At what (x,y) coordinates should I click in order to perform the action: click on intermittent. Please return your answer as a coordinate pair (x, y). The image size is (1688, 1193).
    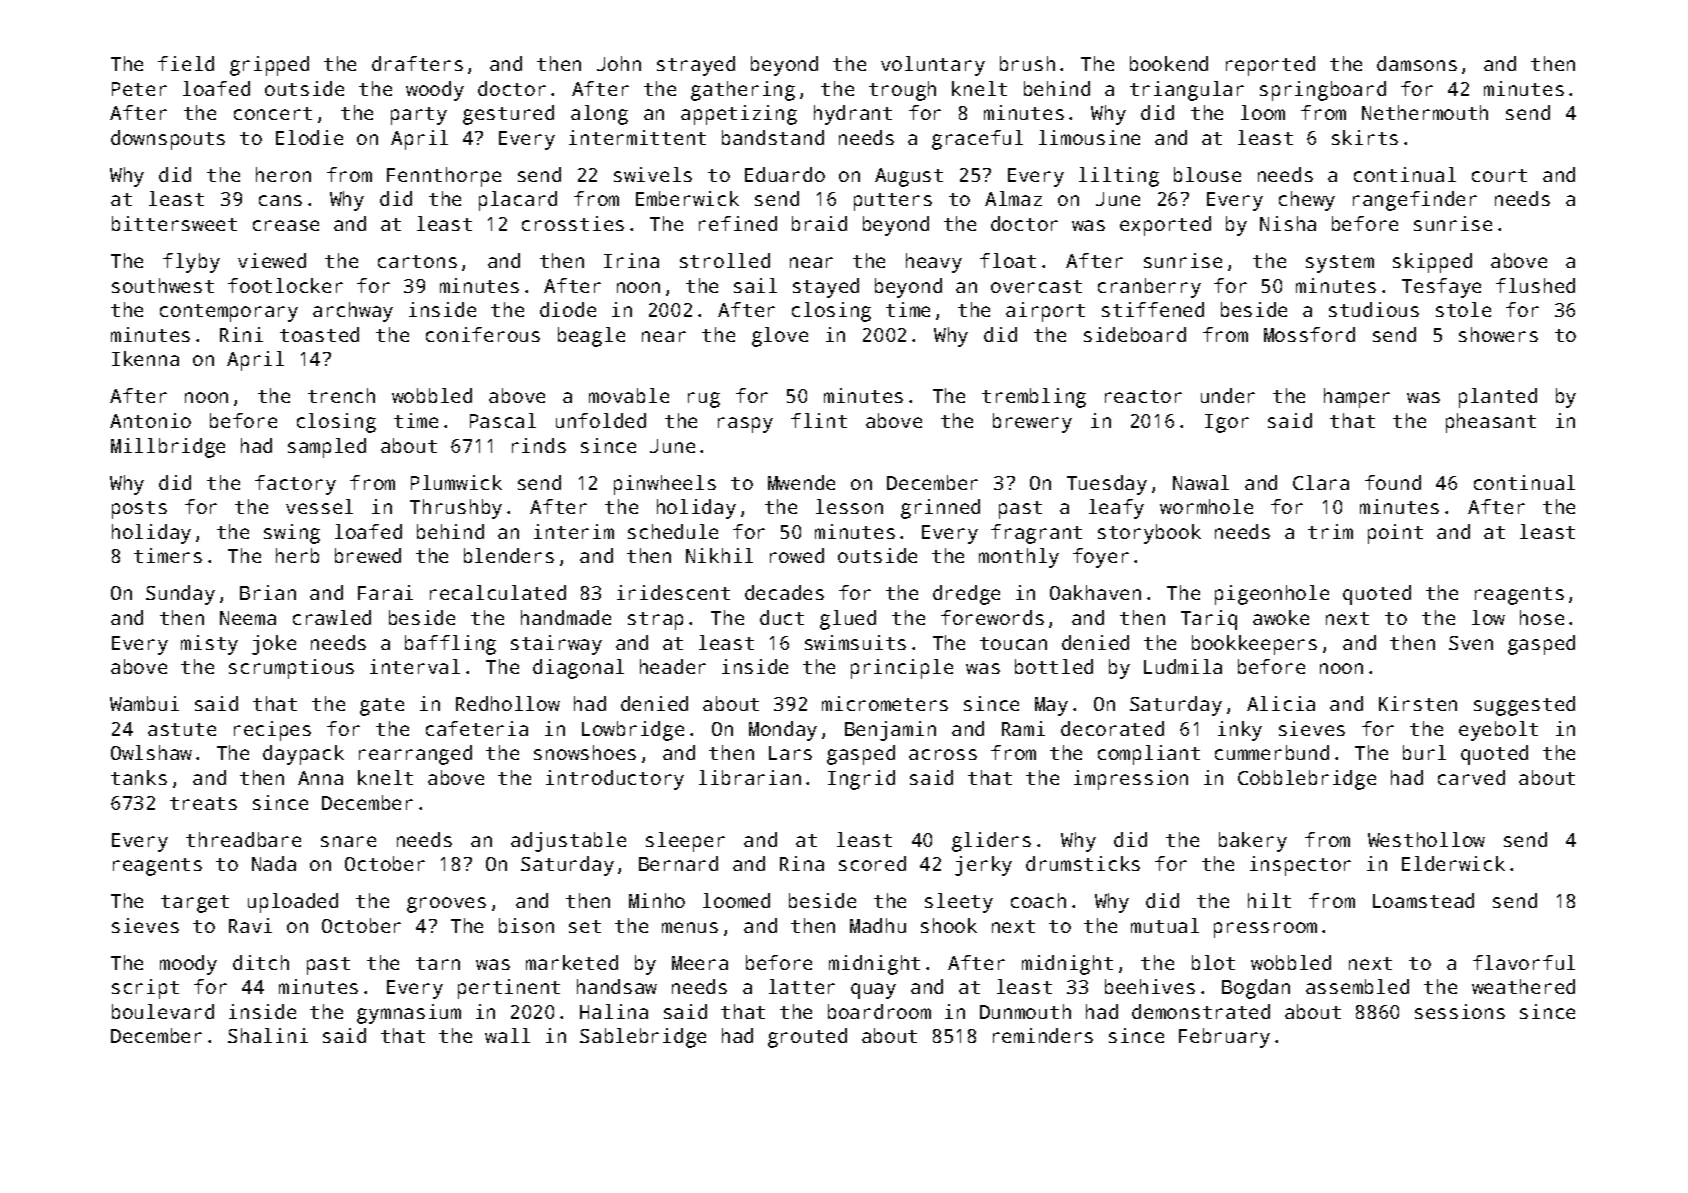
    Looking at the image, I should click on (637, 137).
